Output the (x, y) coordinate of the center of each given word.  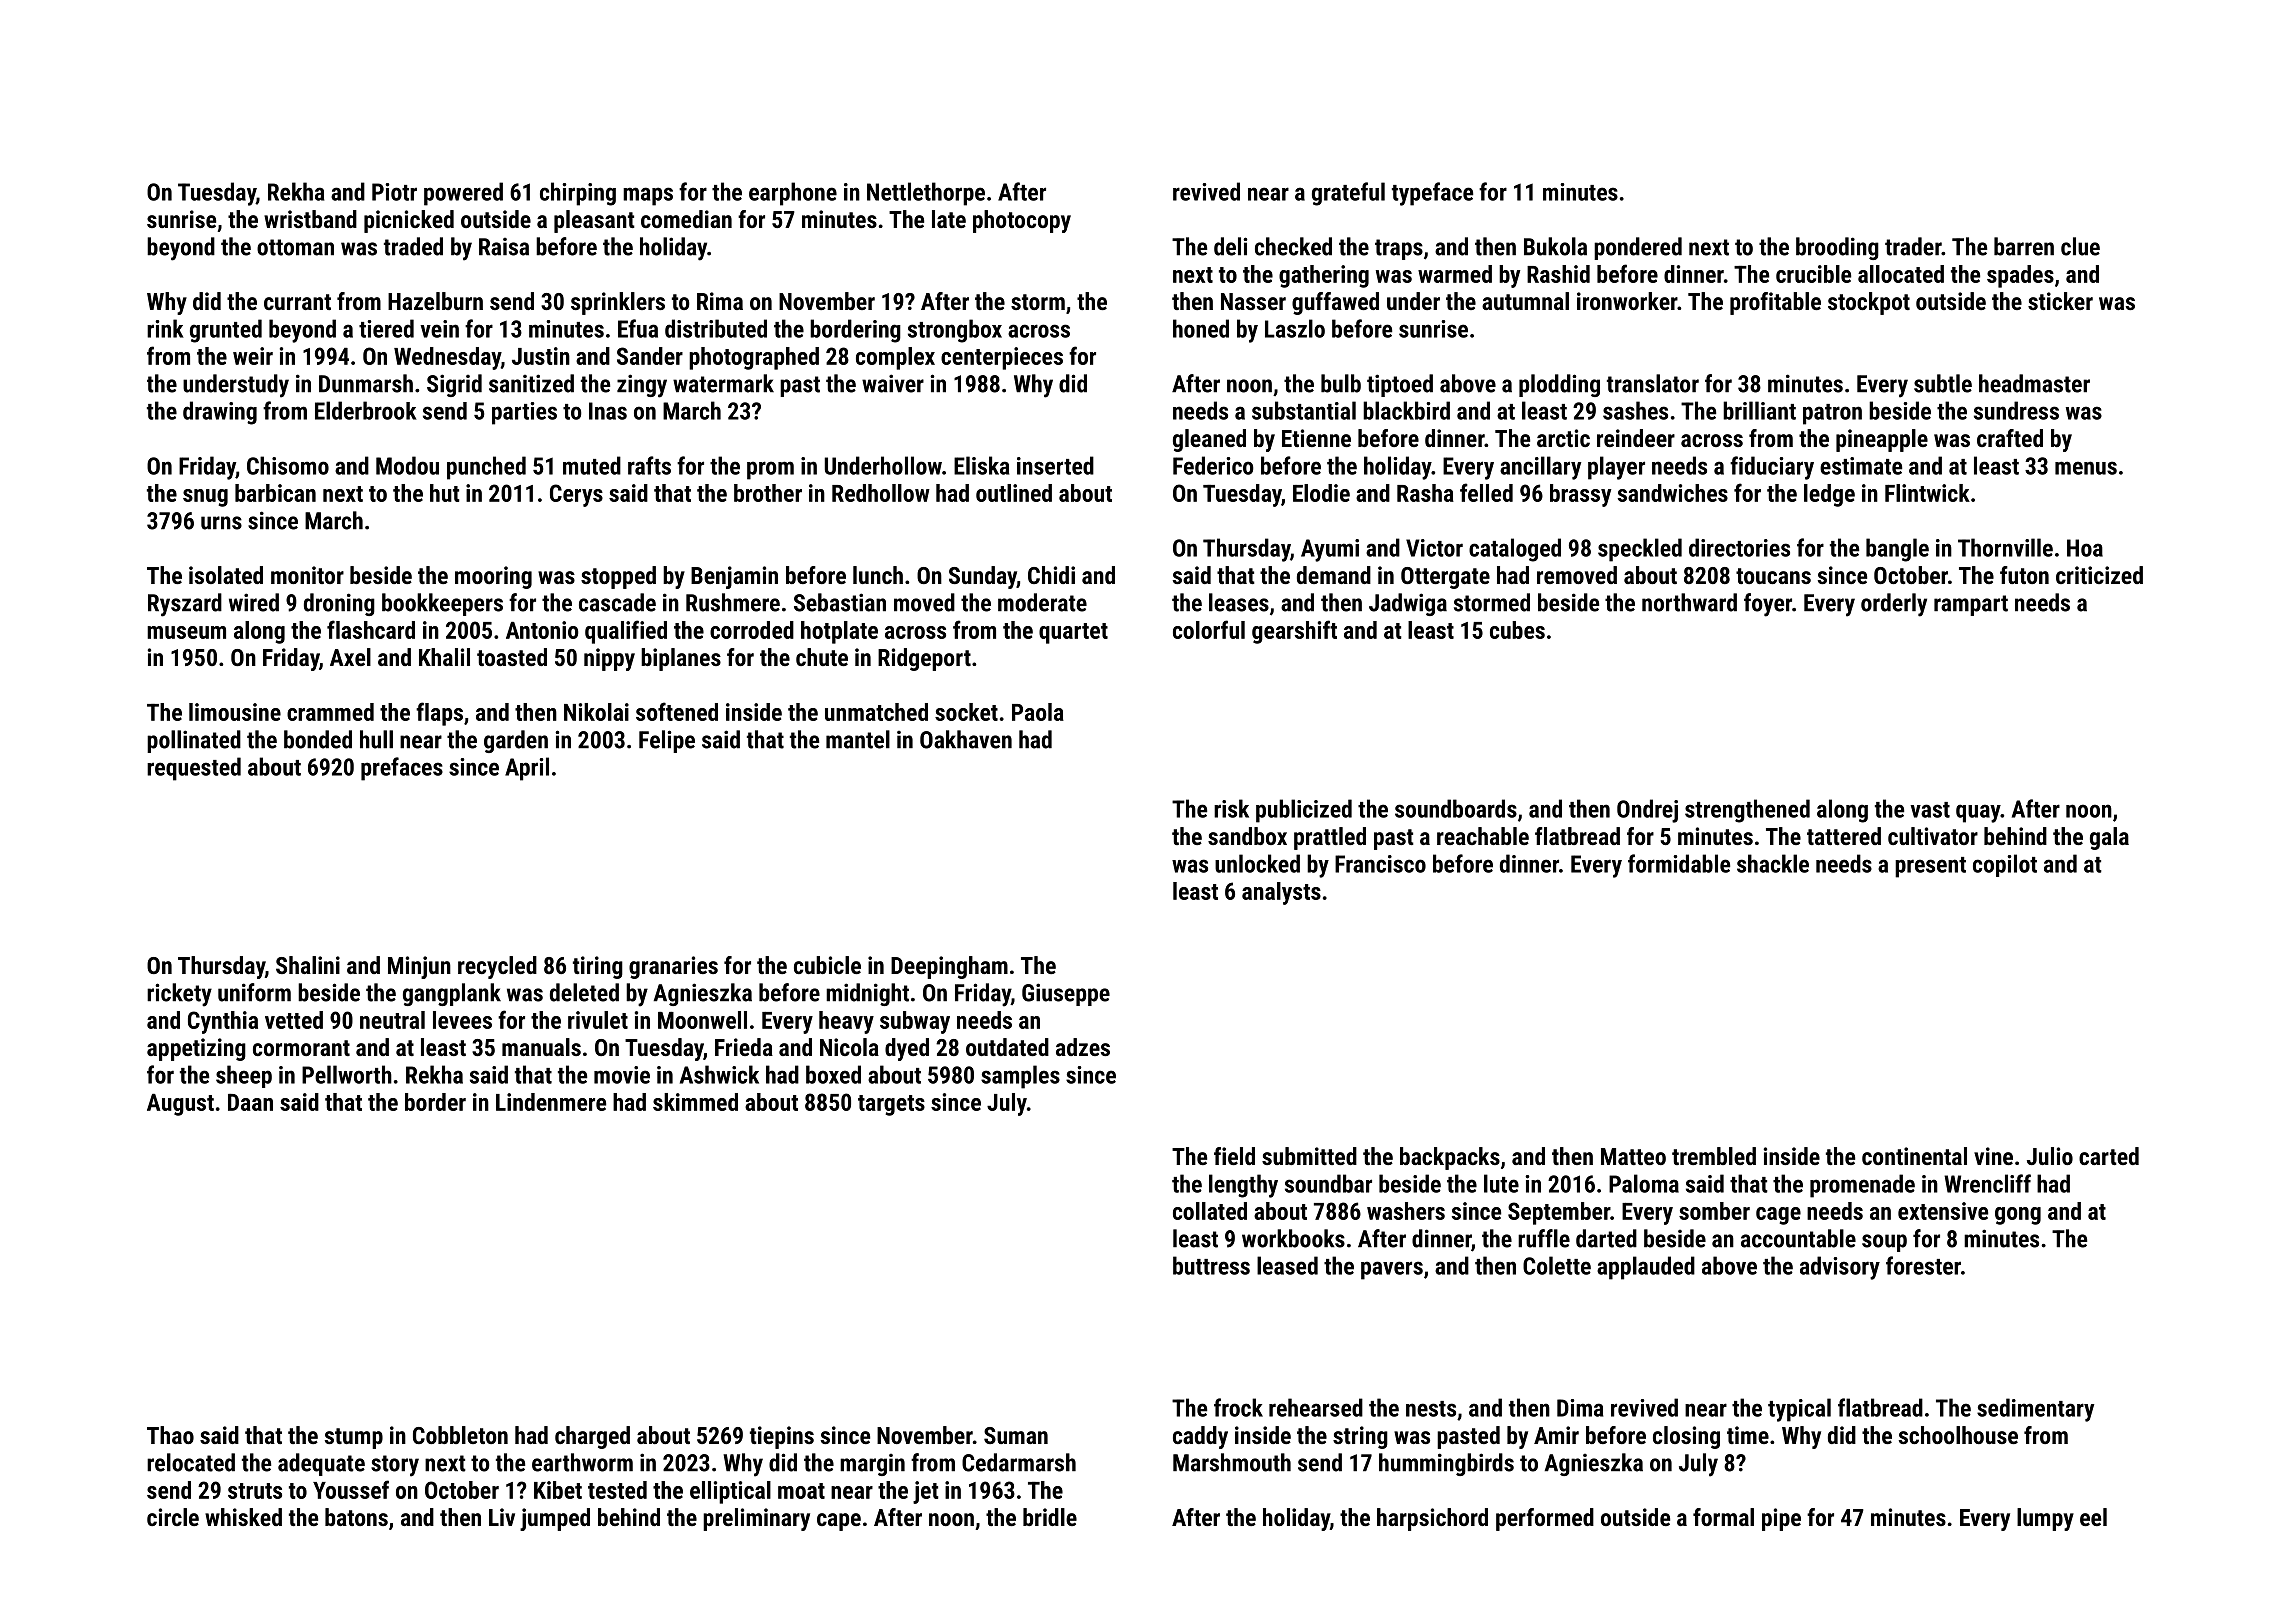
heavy (846, 1022)
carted (2109, 1156)
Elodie (1321, 493)
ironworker (1627, 301)
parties (524, 413)
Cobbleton (460, 1435)
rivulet (598, 1020)
